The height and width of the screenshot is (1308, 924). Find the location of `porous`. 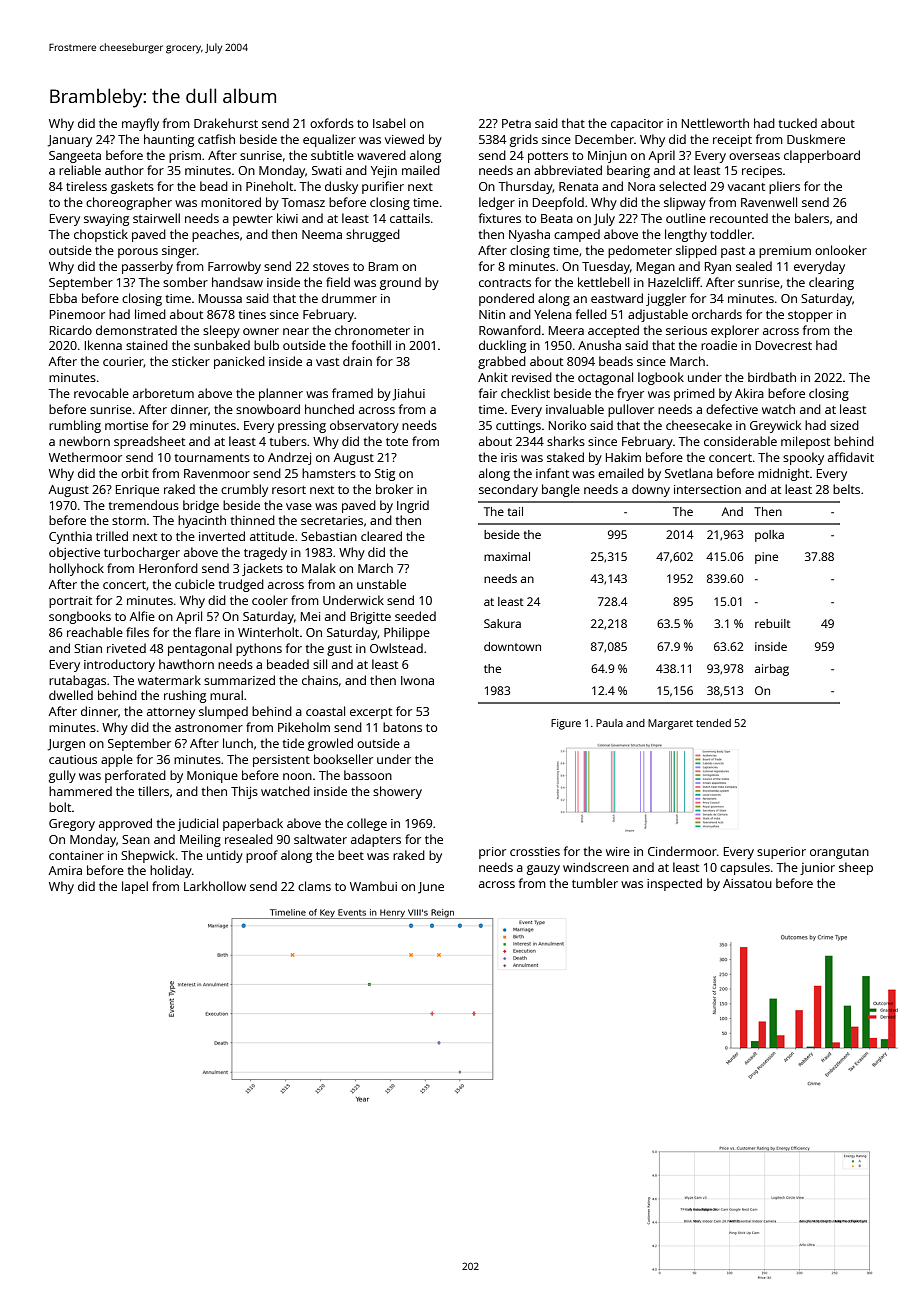

porous is located at coordinates (138, 253).
